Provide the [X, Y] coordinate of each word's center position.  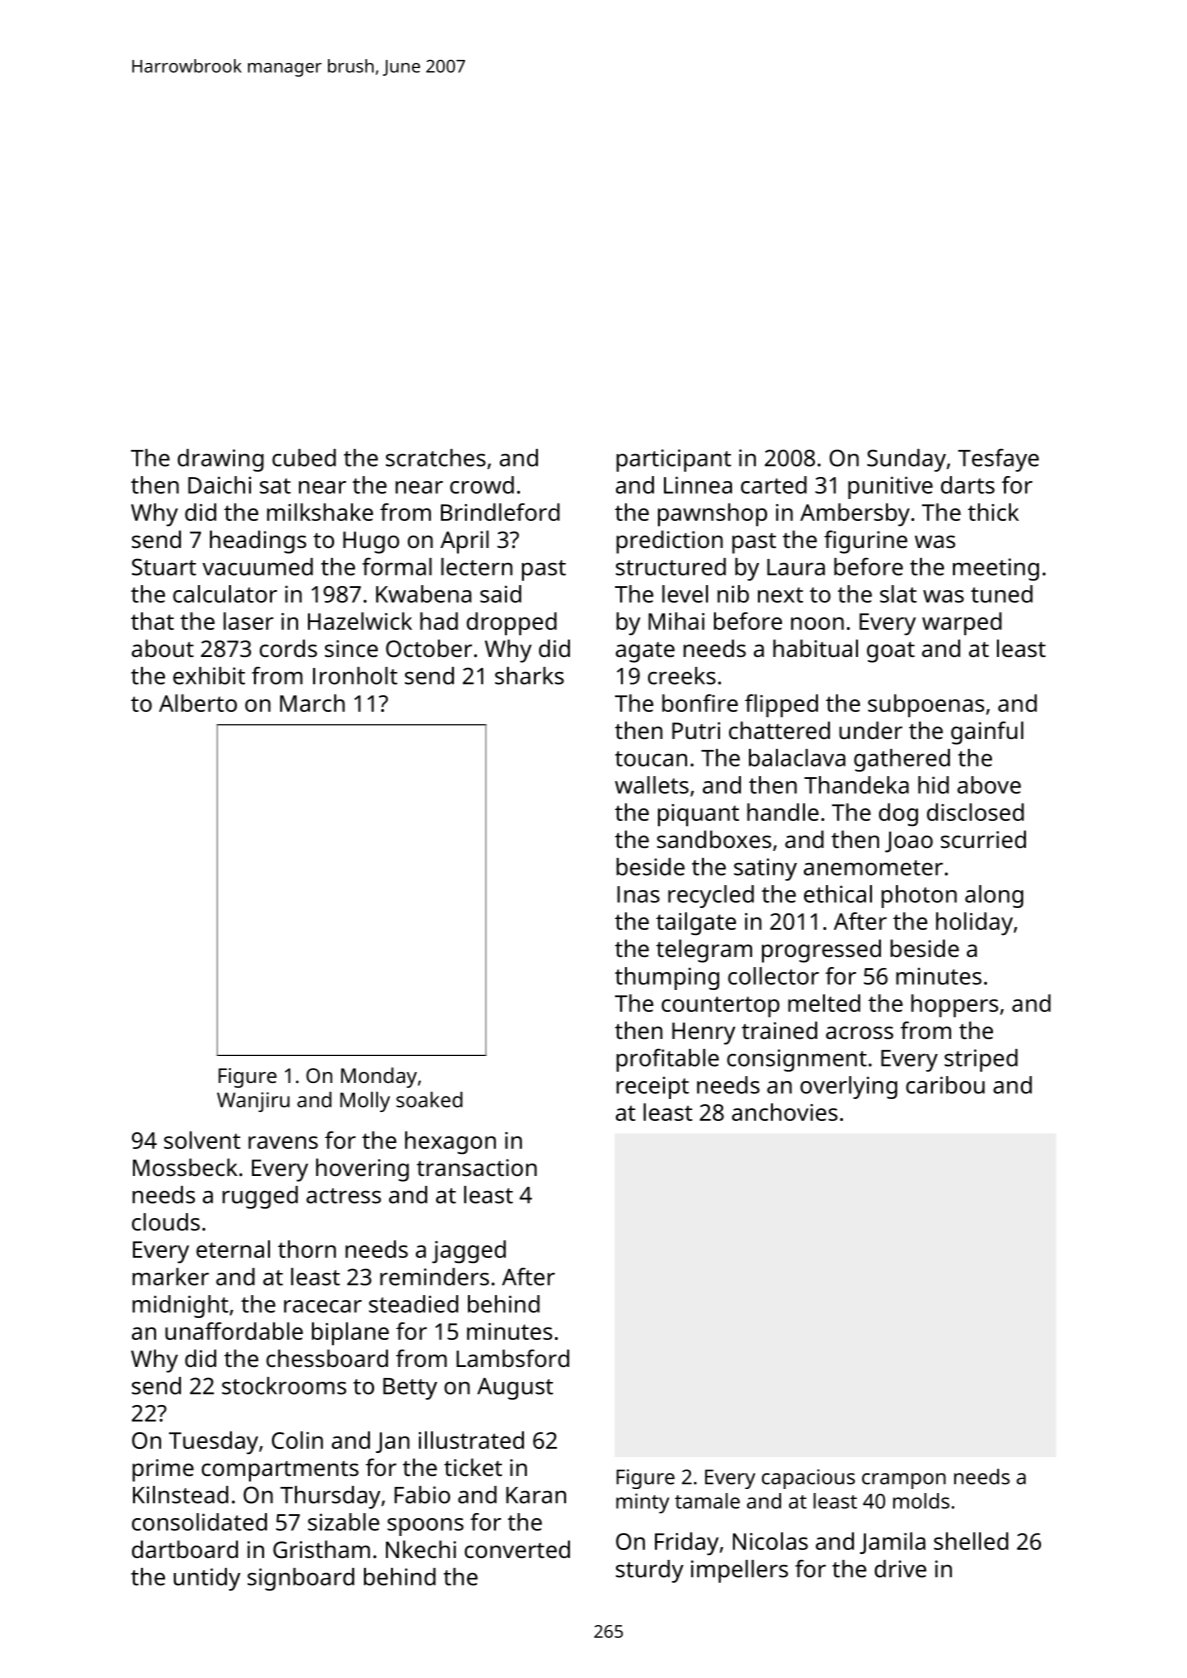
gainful [987, 733]
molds [921, 1501]
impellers [739, 1571]
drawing [221, 460]
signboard [300, 1579]
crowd [482, 485]
